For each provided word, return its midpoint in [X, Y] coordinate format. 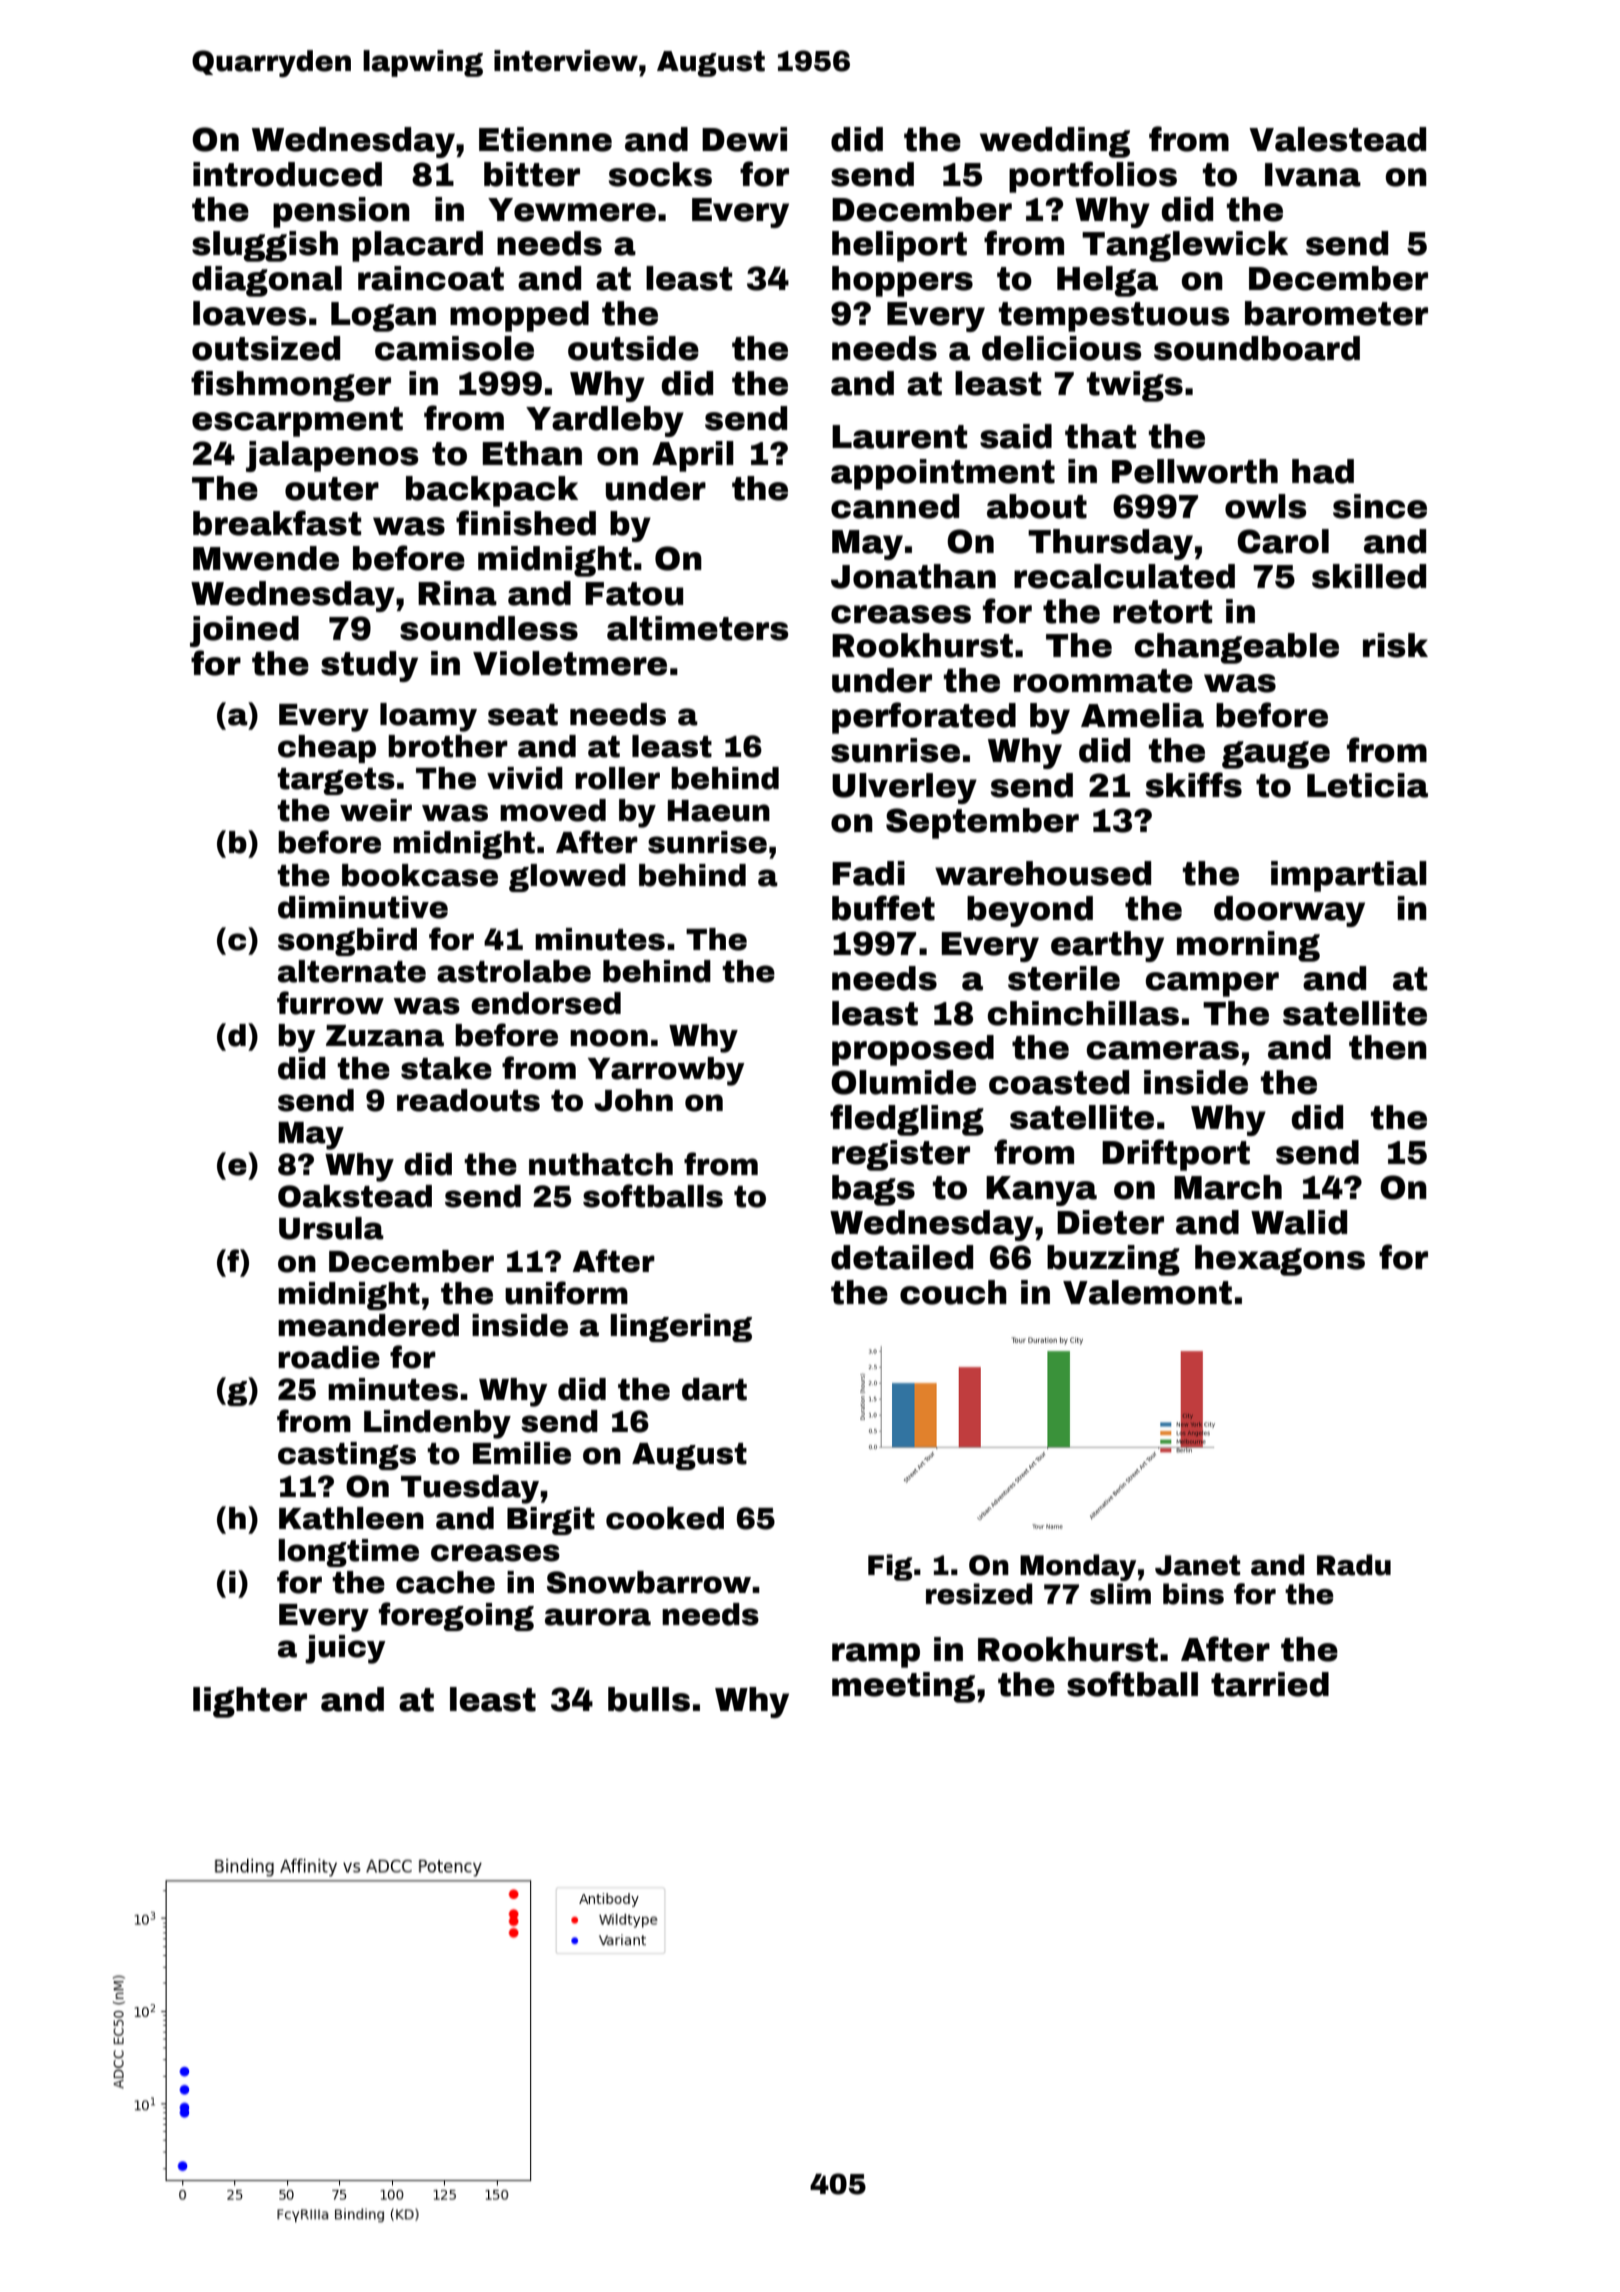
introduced [287, 174]
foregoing [456, 1616]
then [1388, 1047]
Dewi [744, 139]
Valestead [1337, 139]
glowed [567, 878]
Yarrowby [666, 1071]
